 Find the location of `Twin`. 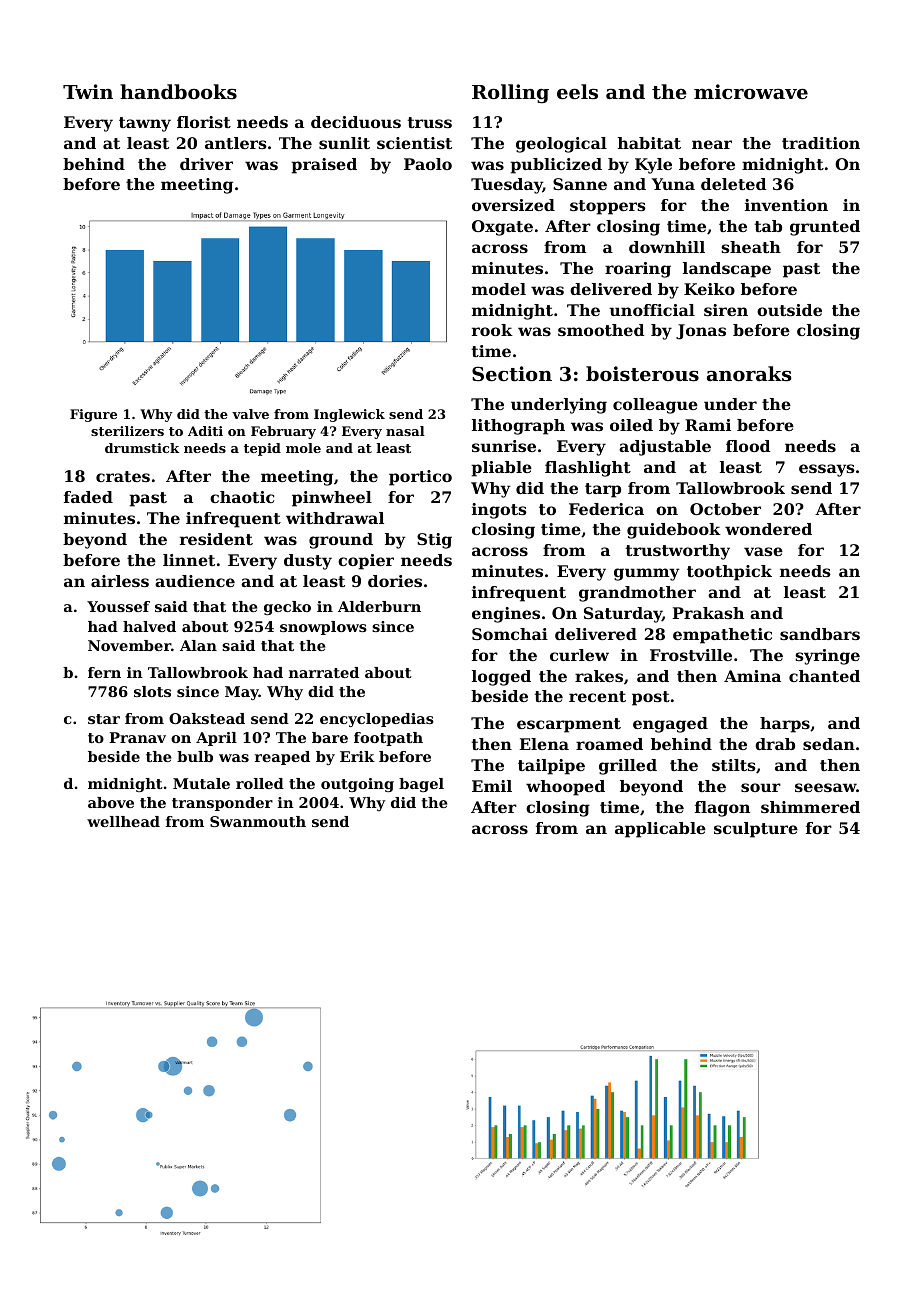

Twin is located at coordinates (88, 91).
